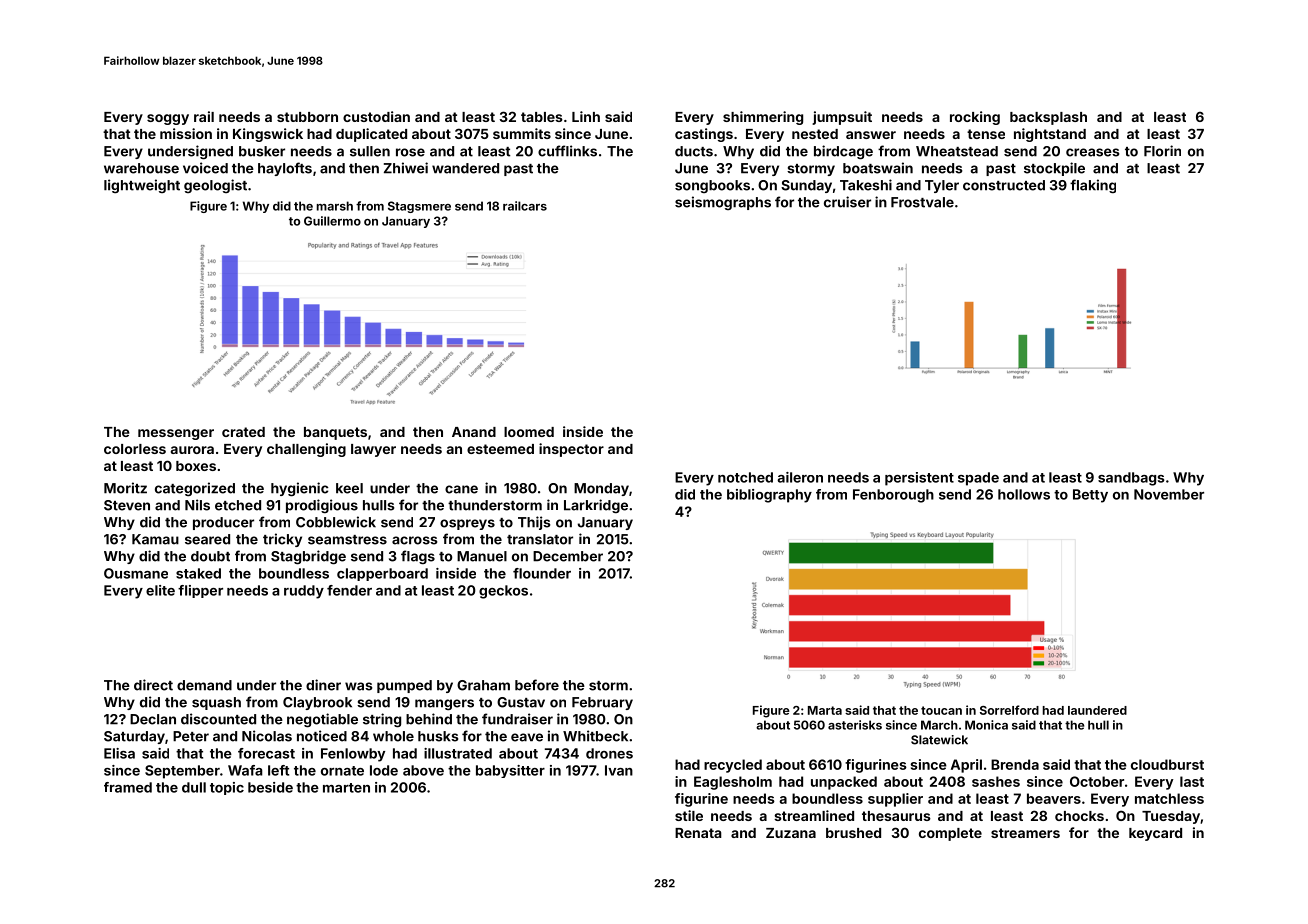  Describe the element at coordinates (529, 432) in the screenshot. I see `loomed` at that location.
